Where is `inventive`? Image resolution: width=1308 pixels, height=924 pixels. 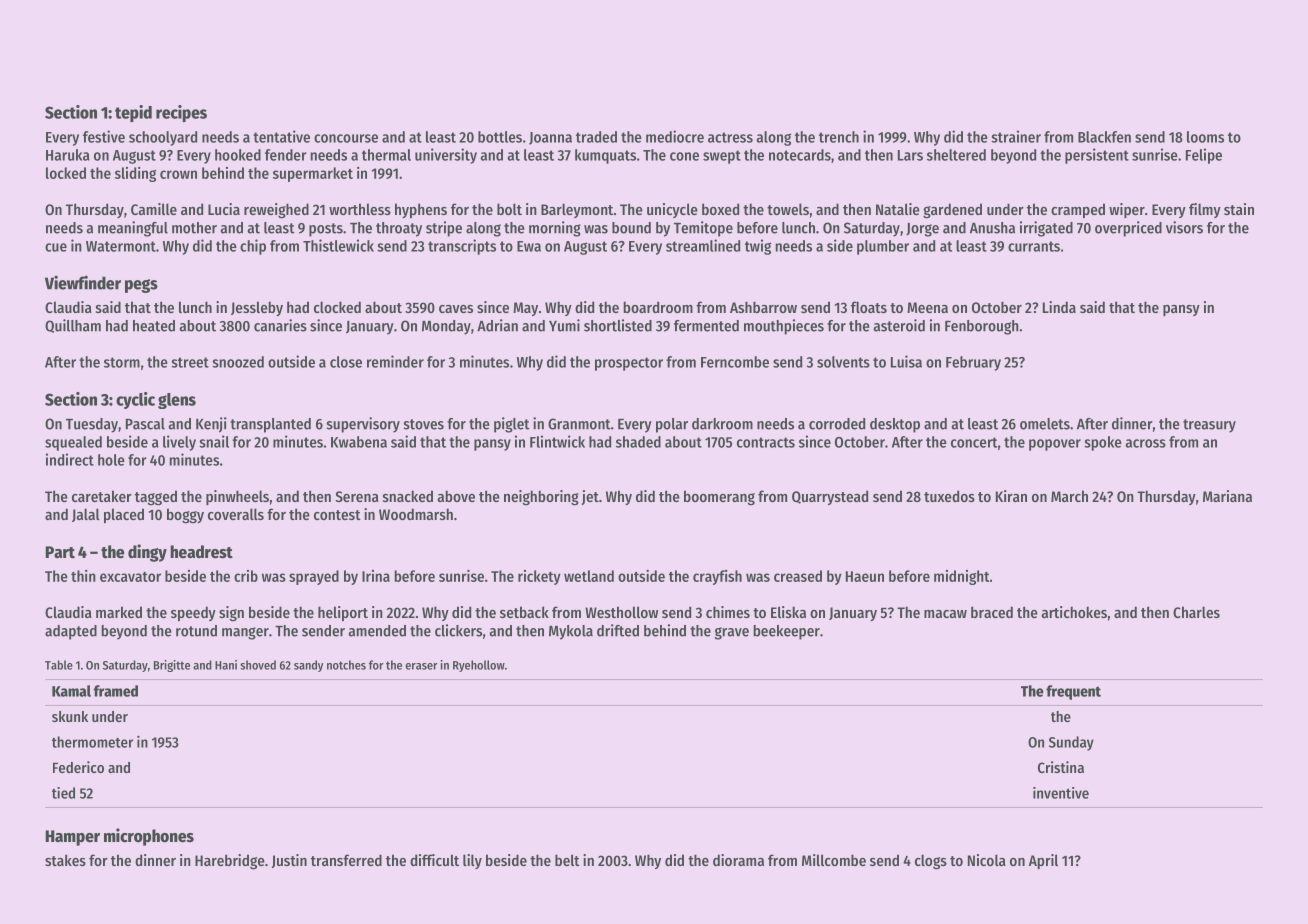 inventive is located at coordinates (1061, 793).
